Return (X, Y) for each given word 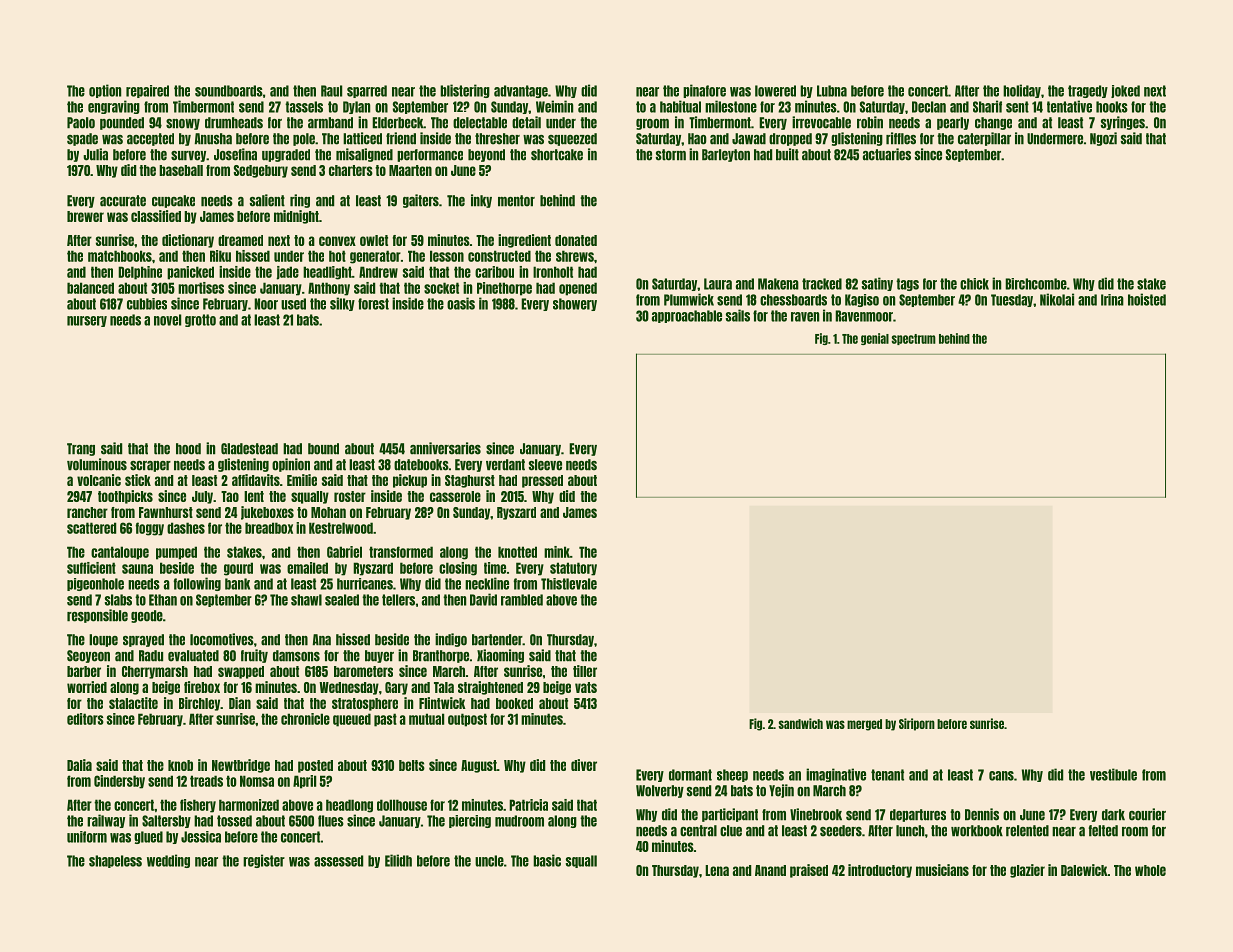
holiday (1022, 91)
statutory (573, 569)
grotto (200, 320)
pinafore (704, 91)
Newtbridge (241, 766)
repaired (147, 91)
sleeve (545, 465)
